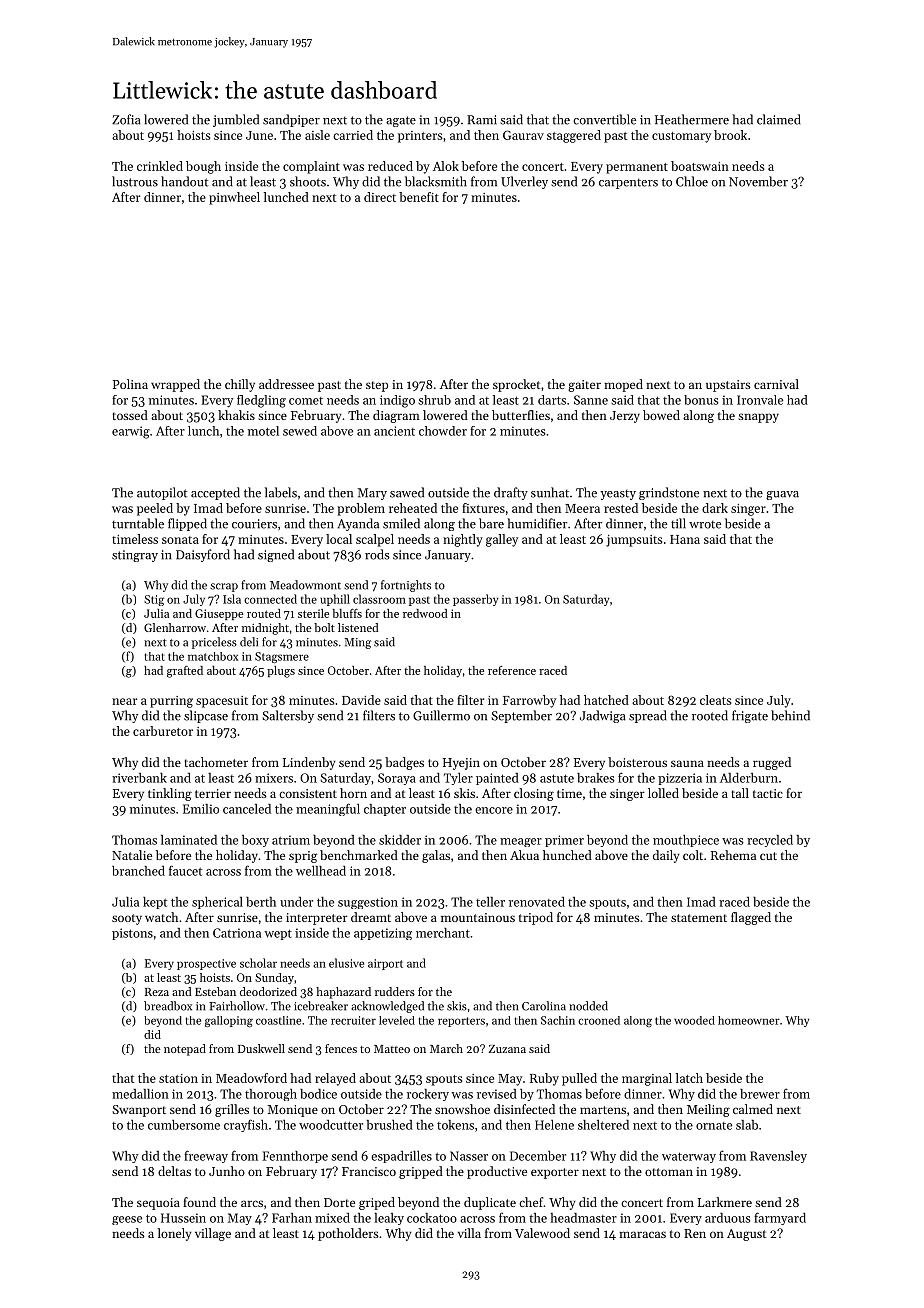  Describe the element at coordinates (715, 700) in the screenshot. I see `cleats` at that location.
